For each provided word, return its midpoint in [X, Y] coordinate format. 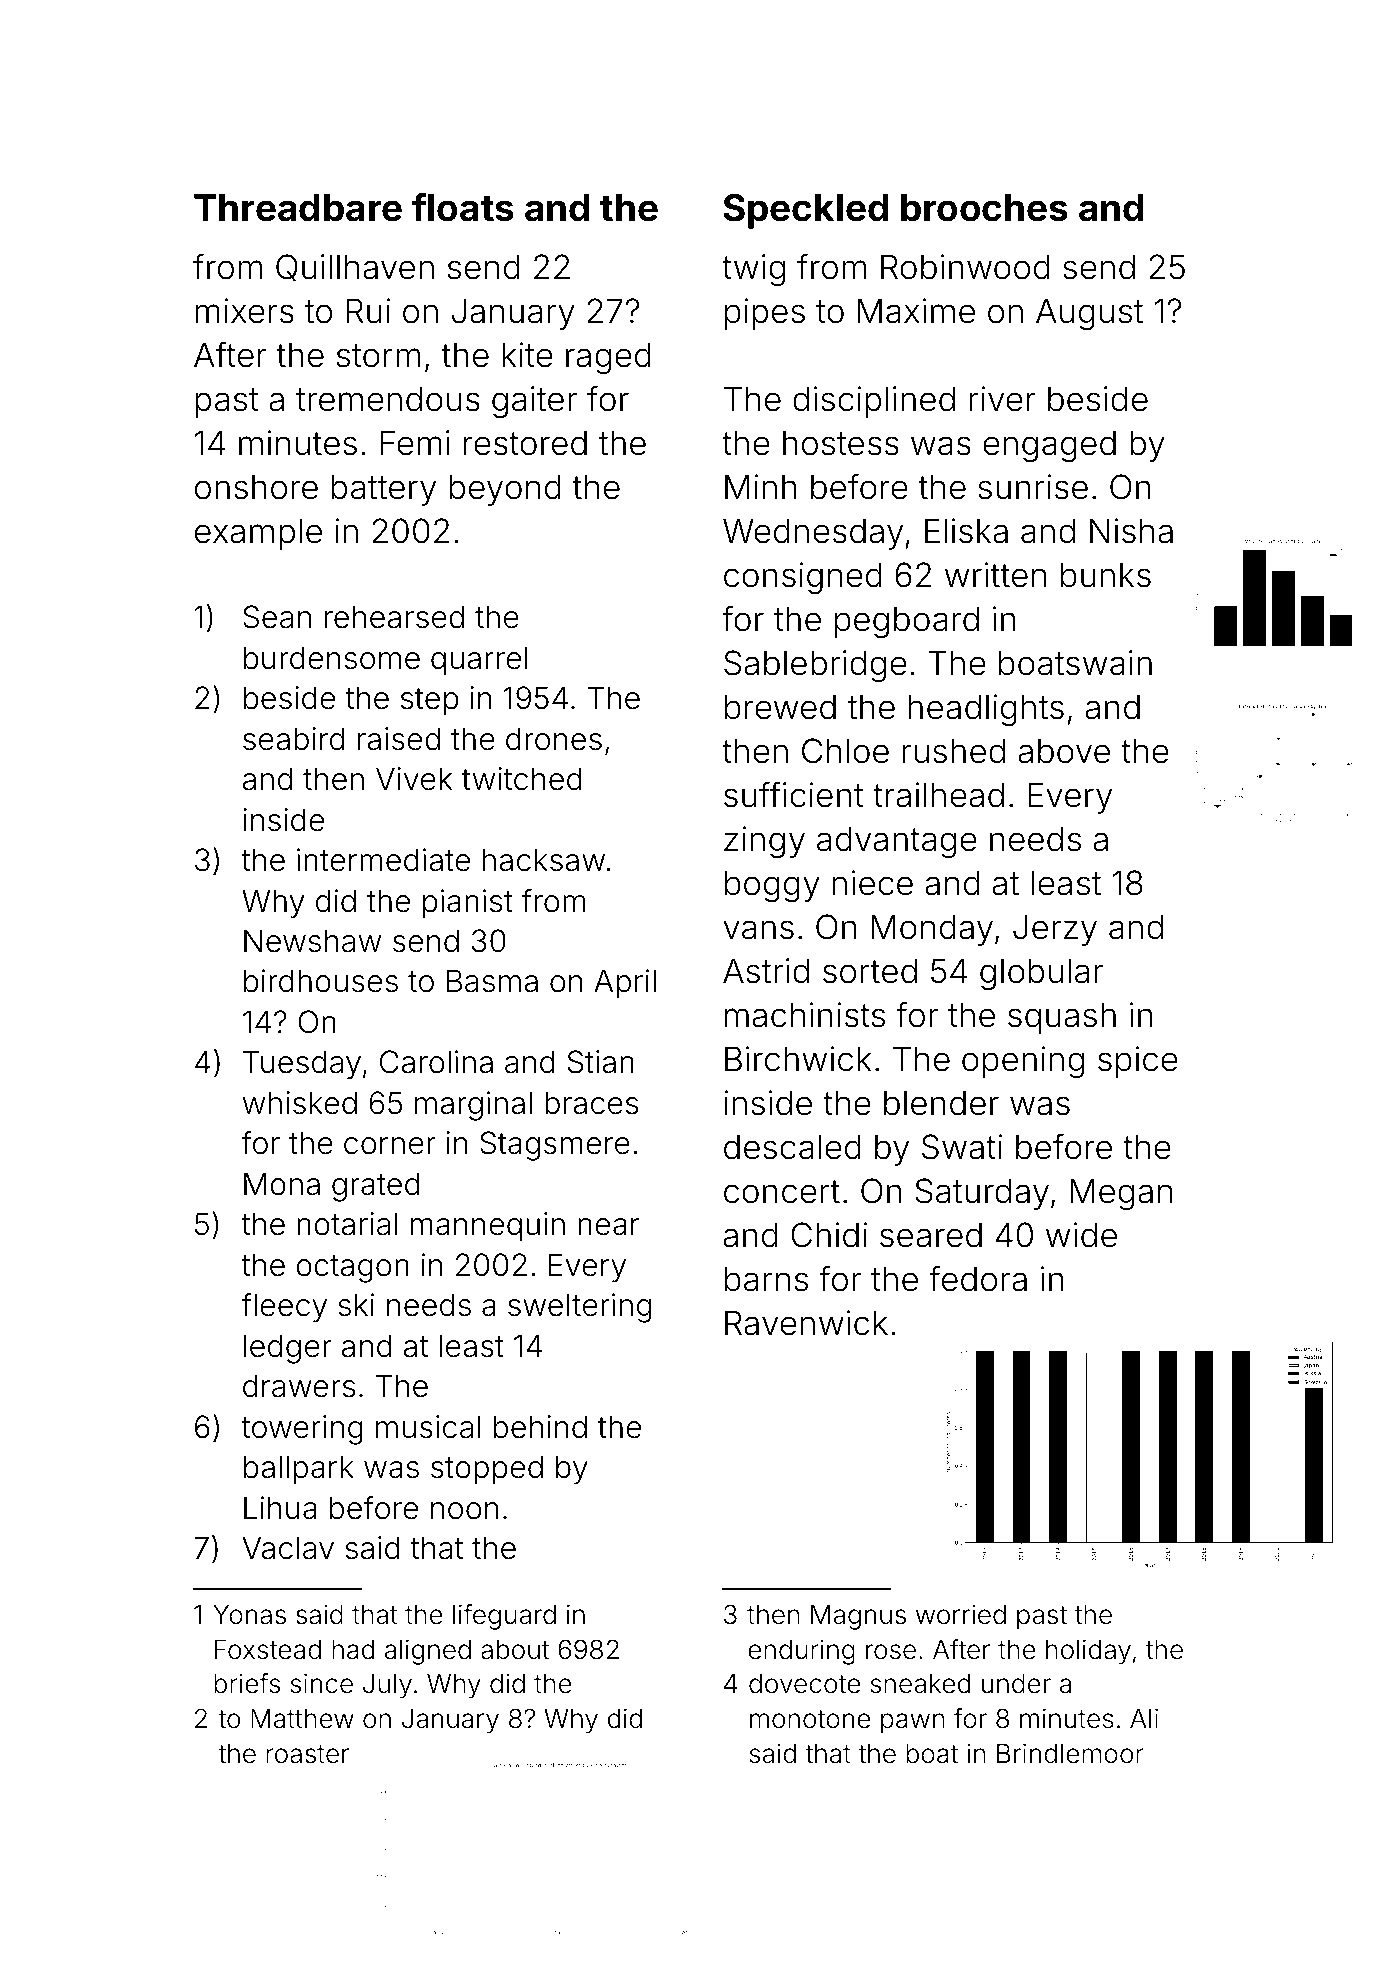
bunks [1106, 575]
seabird [293, 739]
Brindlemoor [1070, 1753]
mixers [245, 311]
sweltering [579, 1308]
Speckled [805, 211]
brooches [984, 208]
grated [376, 1187]
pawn [913, 1723]
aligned [428, 1652]
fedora [978, 1278]
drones [554, 739]
